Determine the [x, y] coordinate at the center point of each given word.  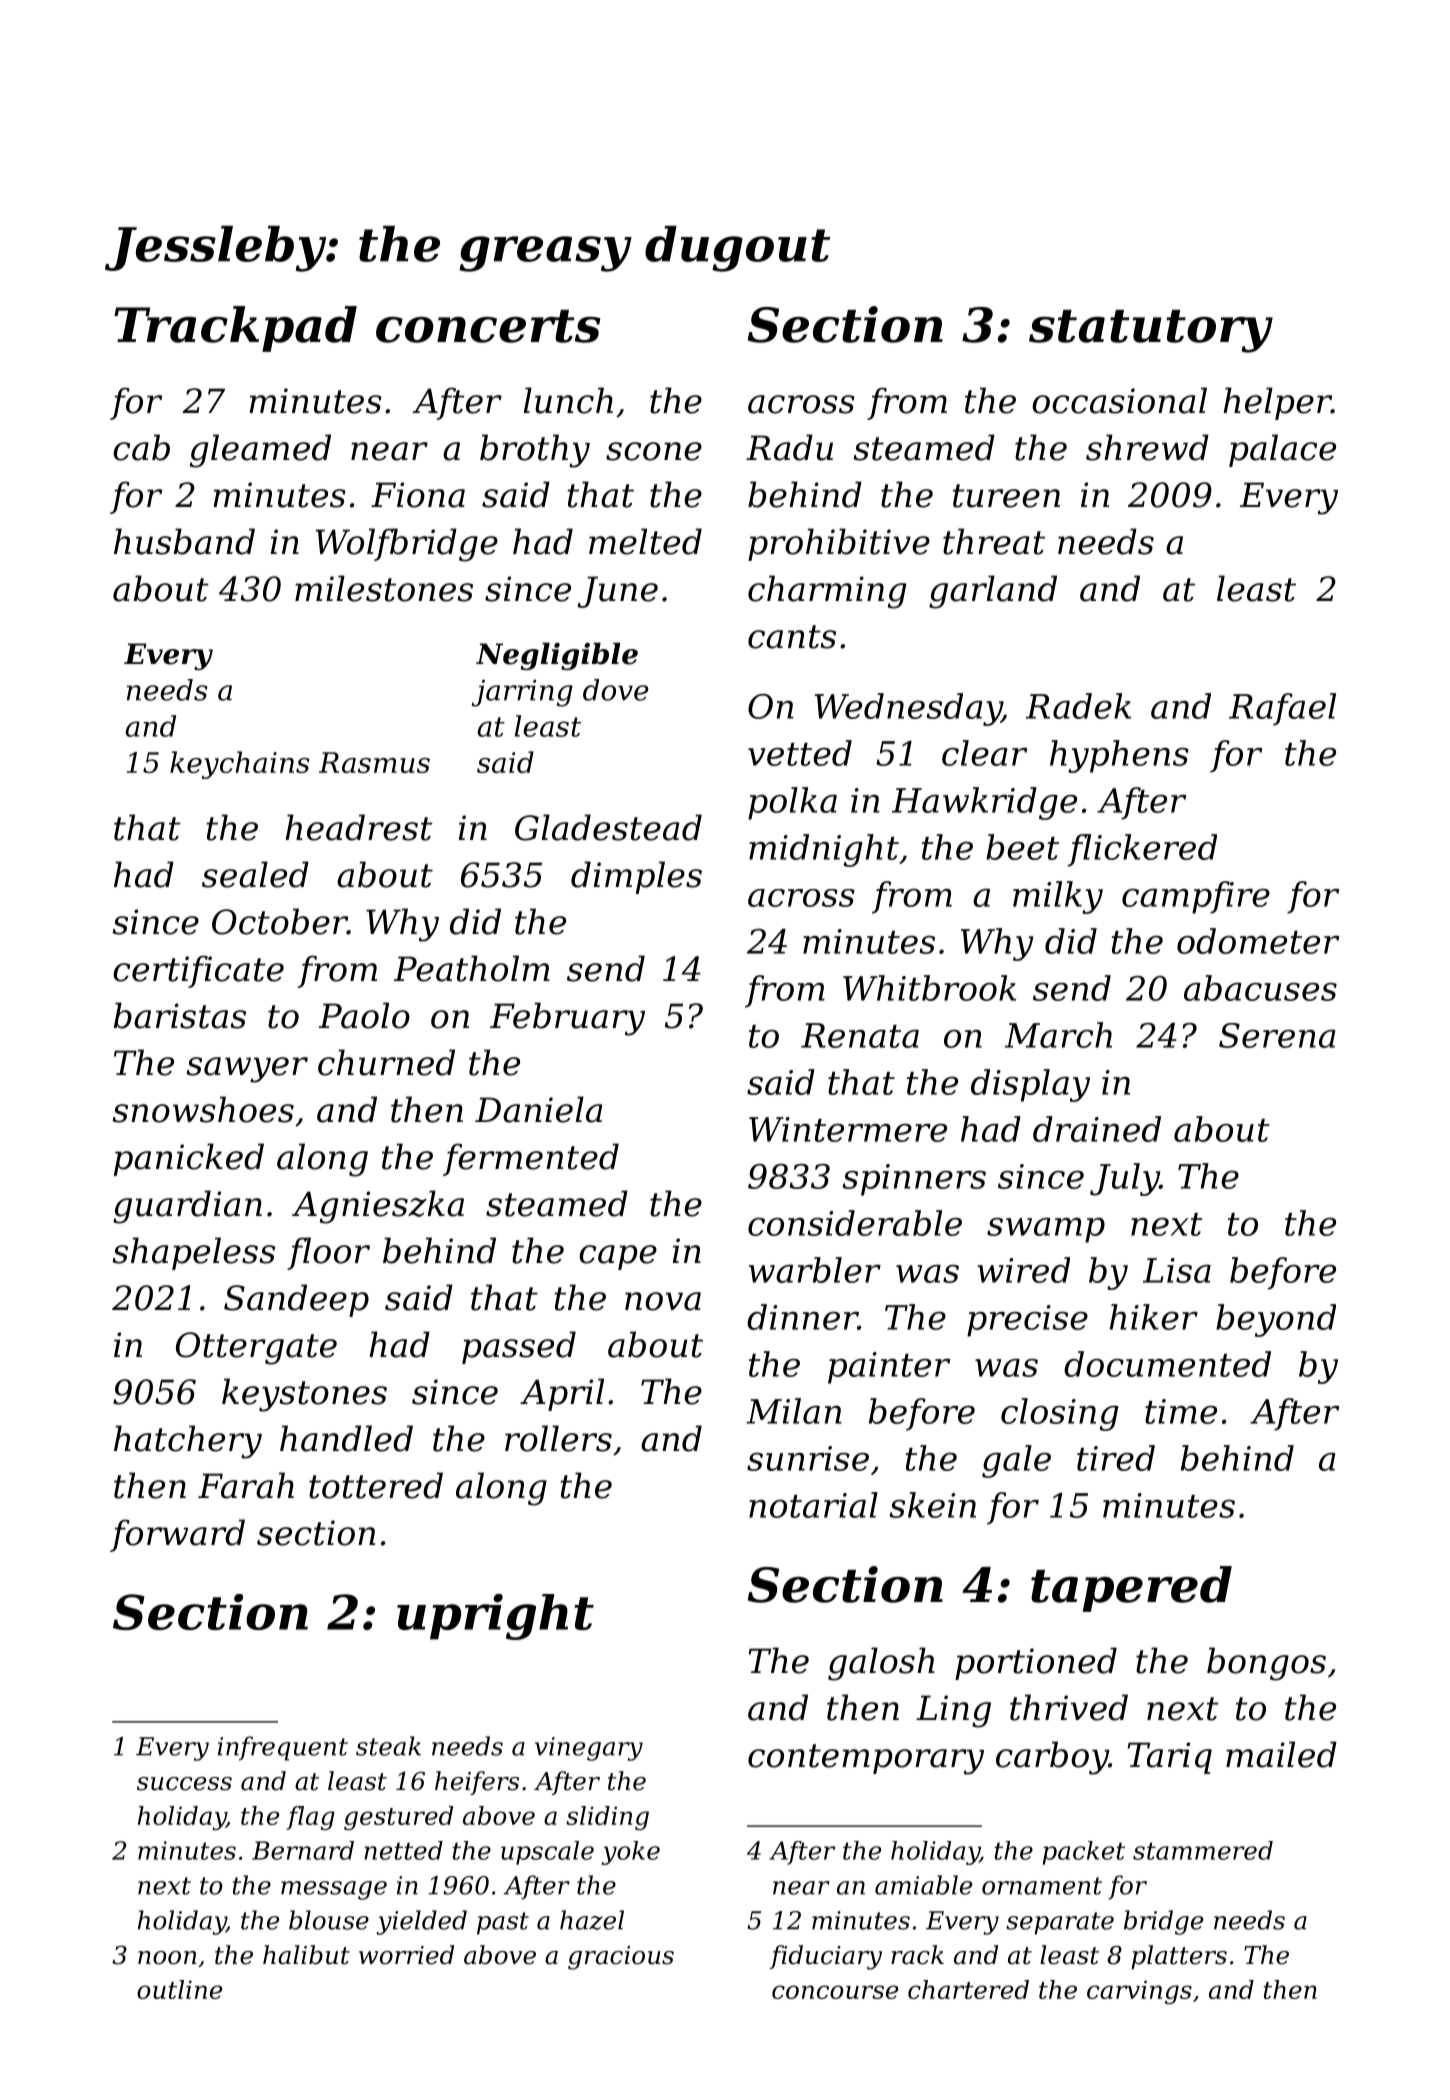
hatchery [188, 1442]
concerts [488, 326]
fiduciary [826, 1957]
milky [1058, 897]
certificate [198, 971]
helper [1277, 403]
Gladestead [608, 827]
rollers [558, 1438]
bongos [1266, 1664]
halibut [306, 1955]
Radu [789, 447]
